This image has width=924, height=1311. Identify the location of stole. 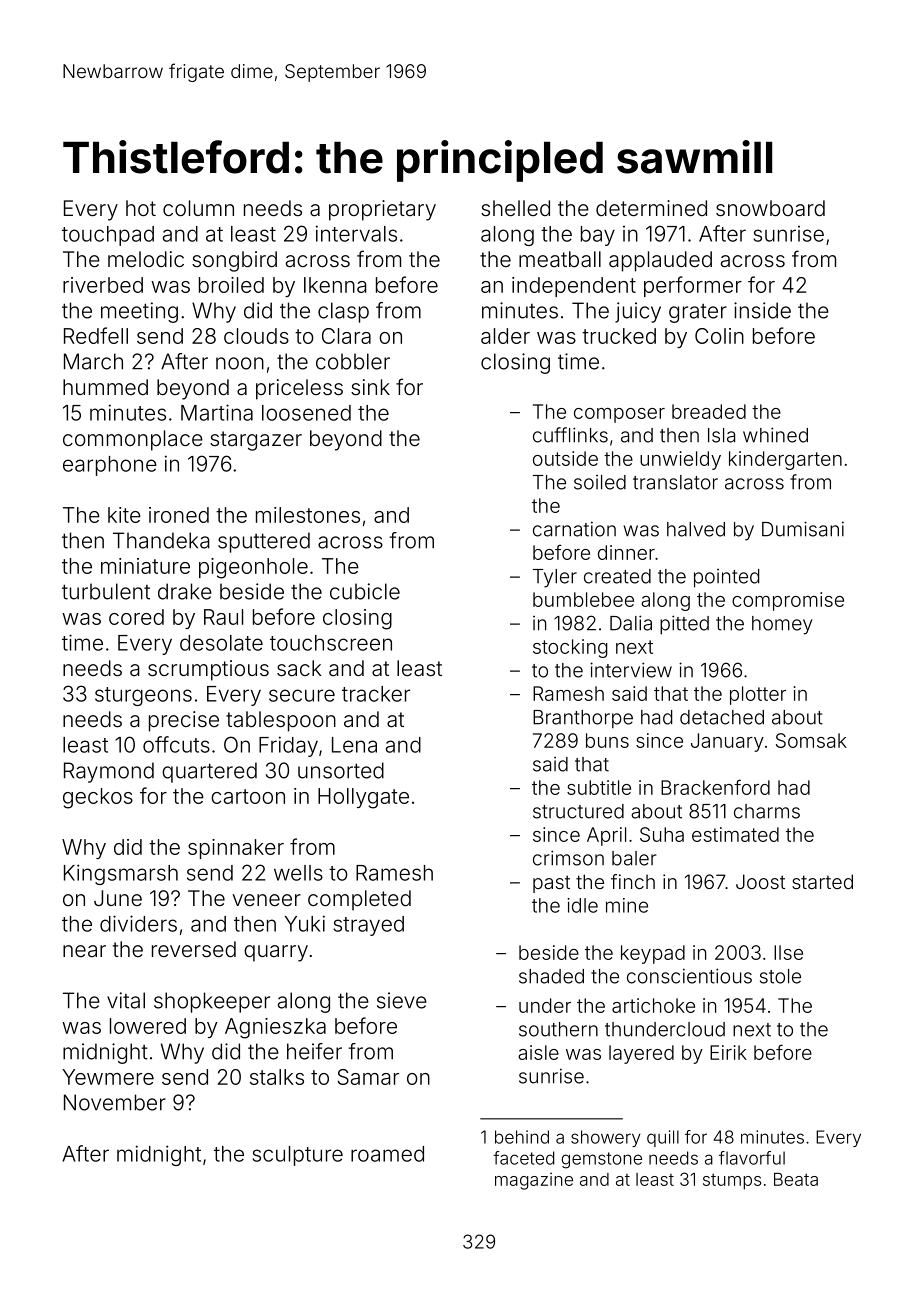
(780, 976).
